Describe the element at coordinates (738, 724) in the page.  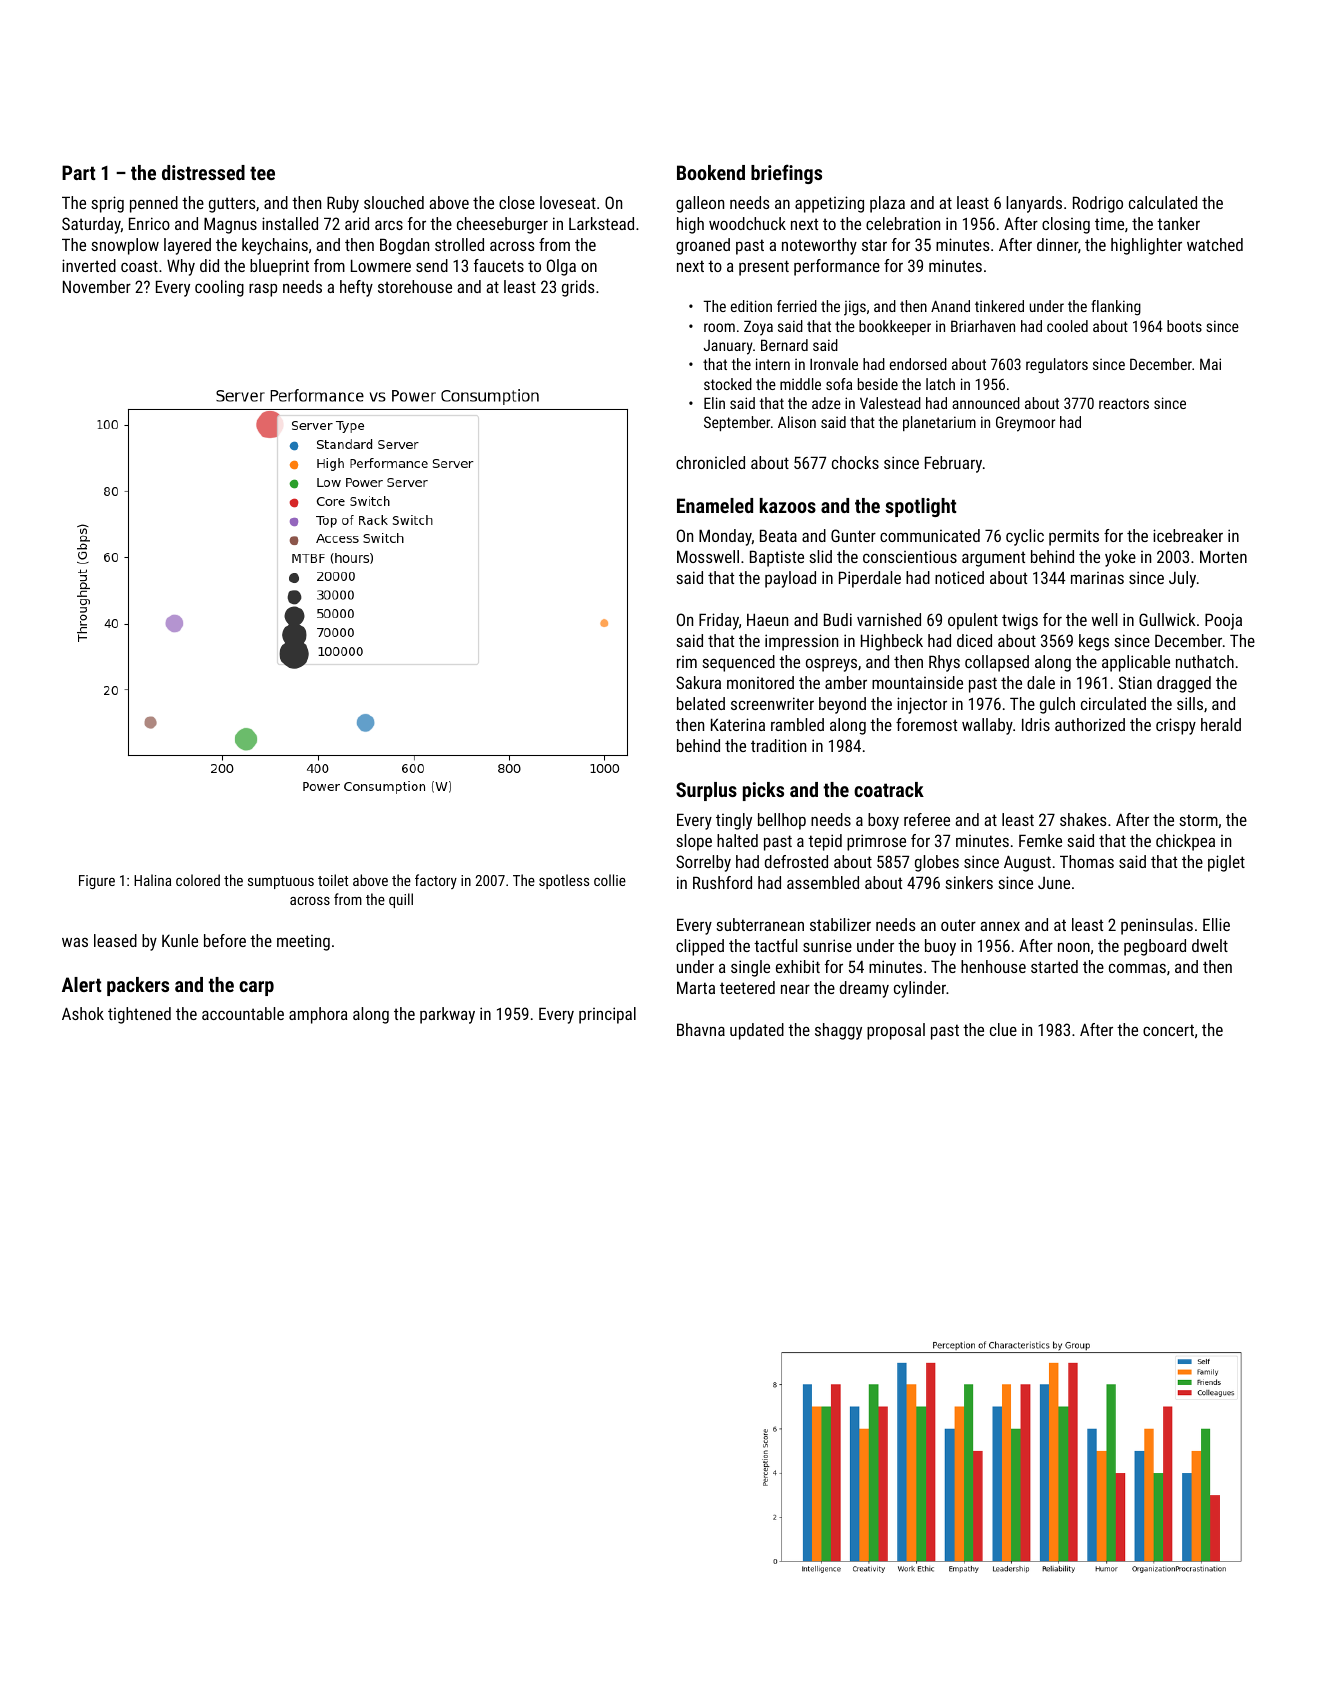
I see `Katerina` at that location.
